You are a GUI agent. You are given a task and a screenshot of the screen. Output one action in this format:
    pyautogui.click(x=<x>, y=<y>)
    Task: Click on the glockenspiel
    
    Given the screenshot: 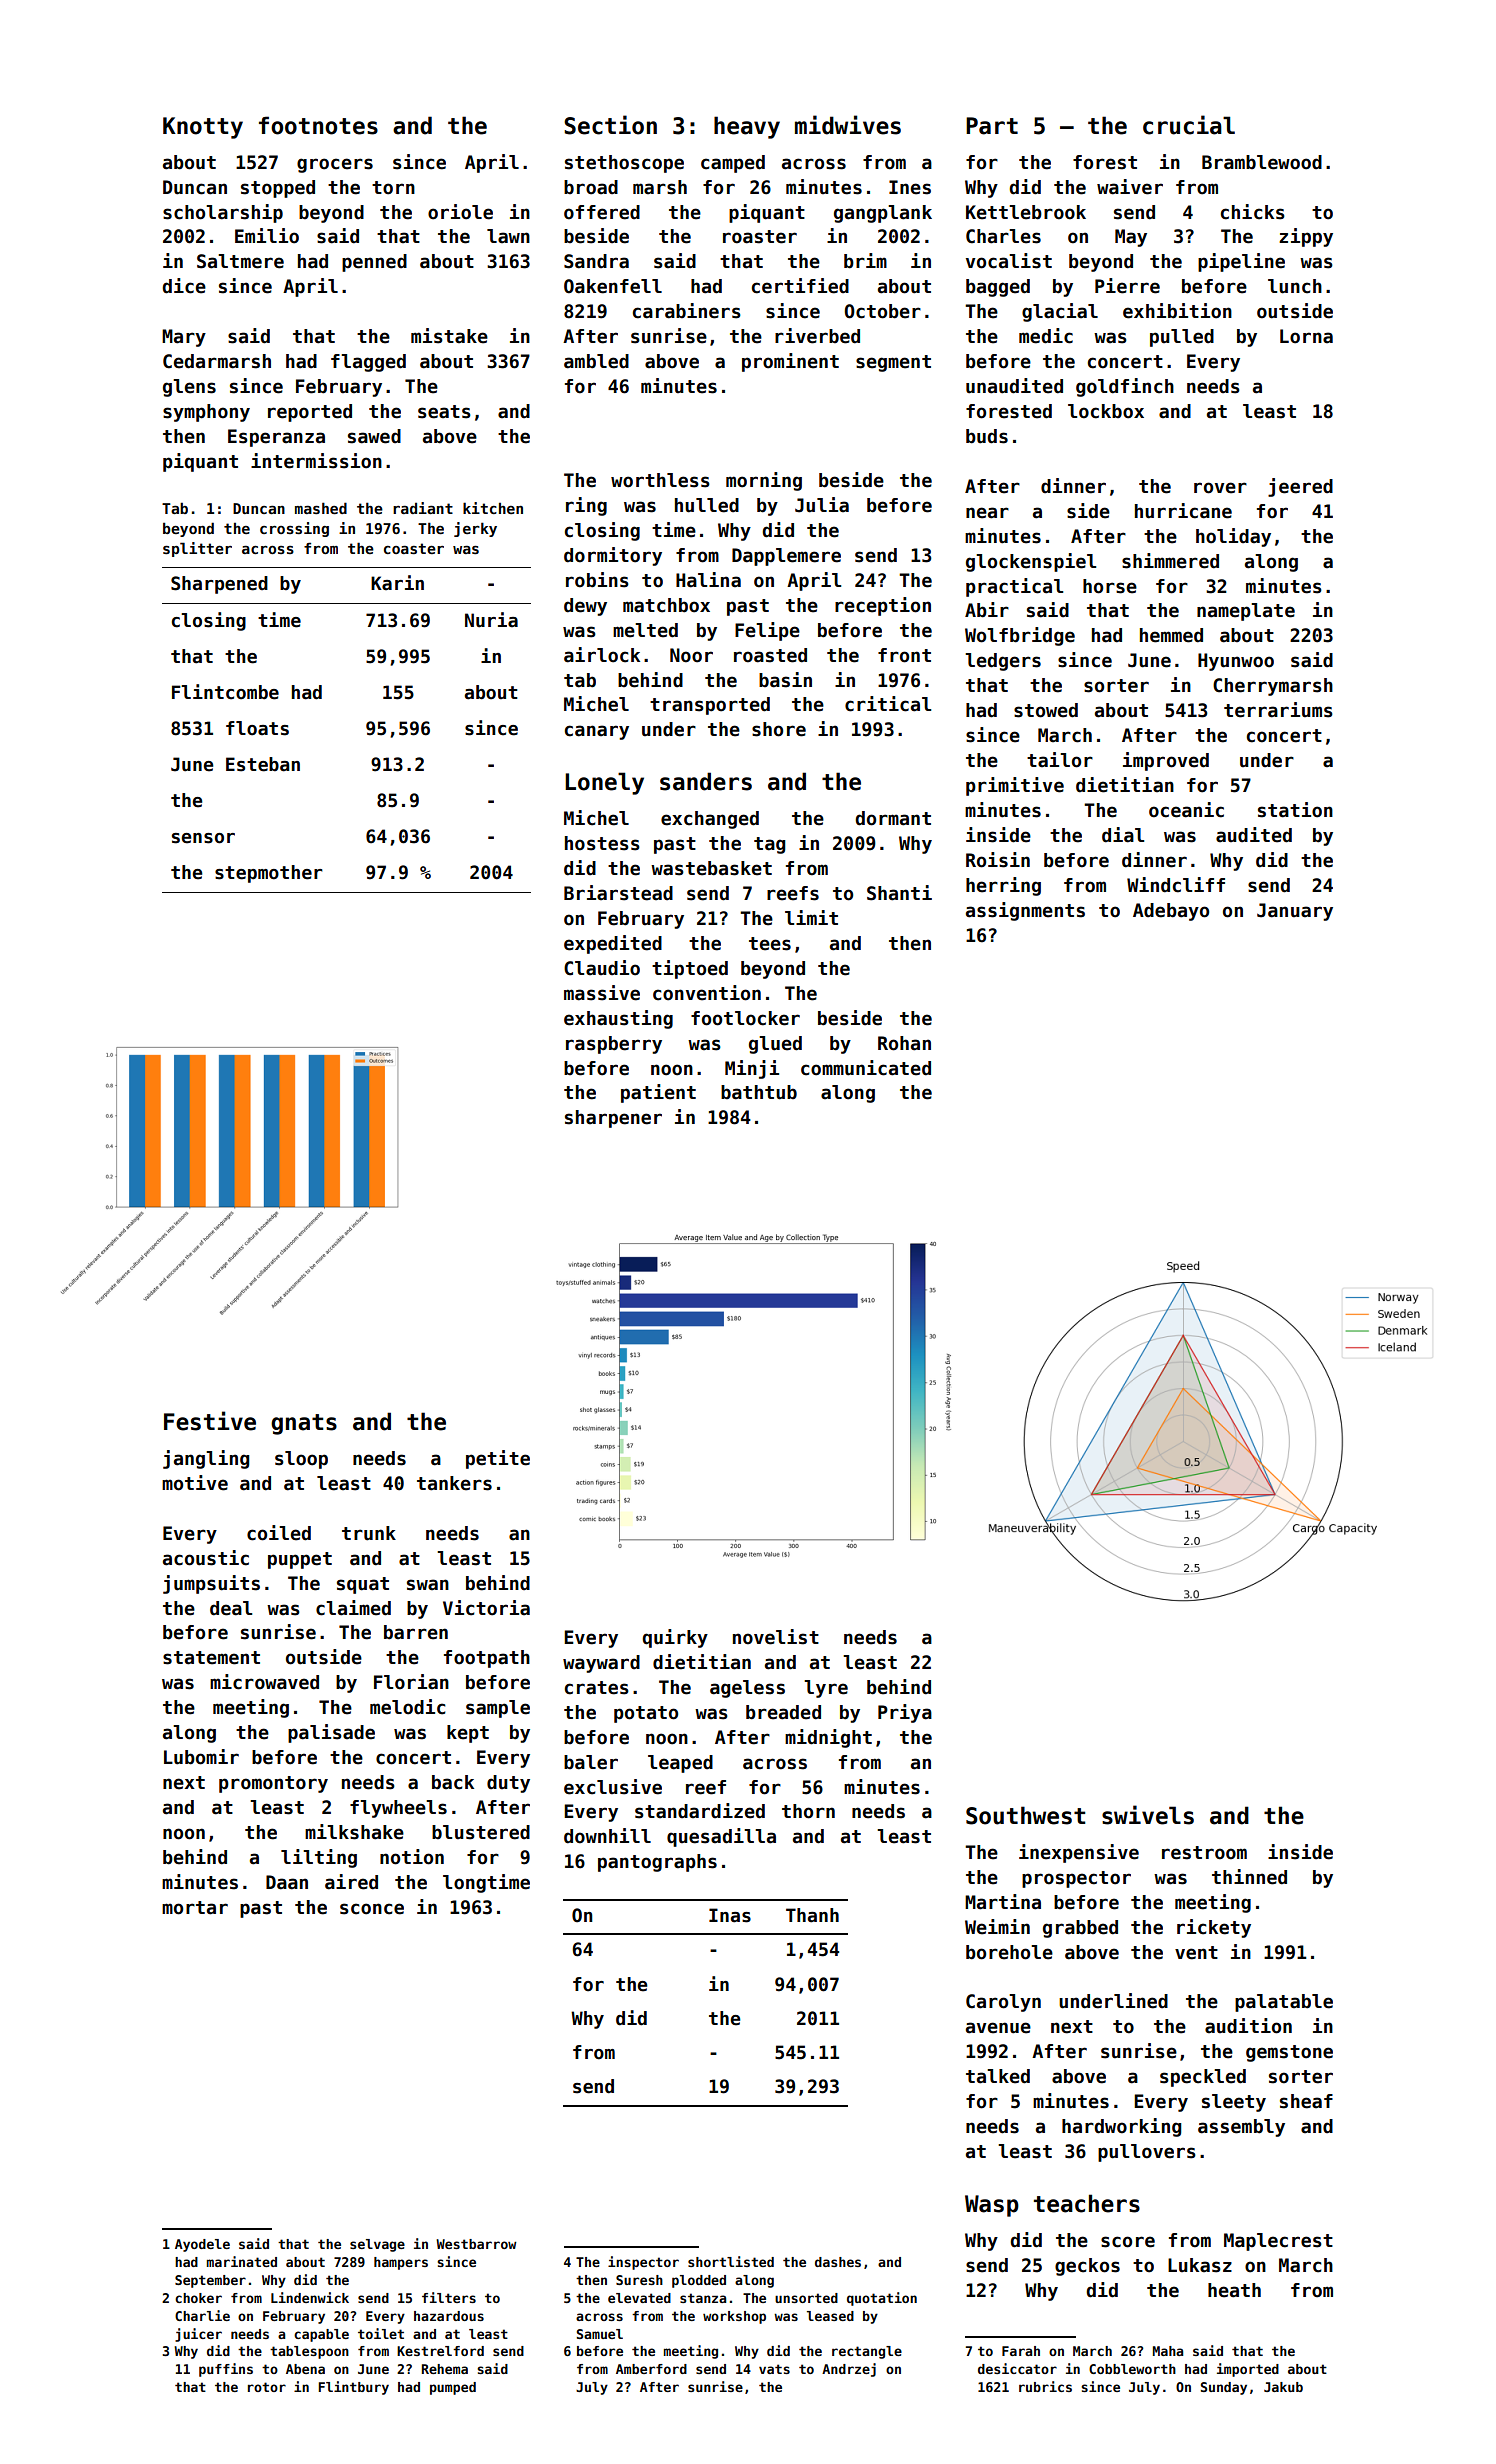 What is the action you would take?
    pyautogui.click(x=1031, y=562)
